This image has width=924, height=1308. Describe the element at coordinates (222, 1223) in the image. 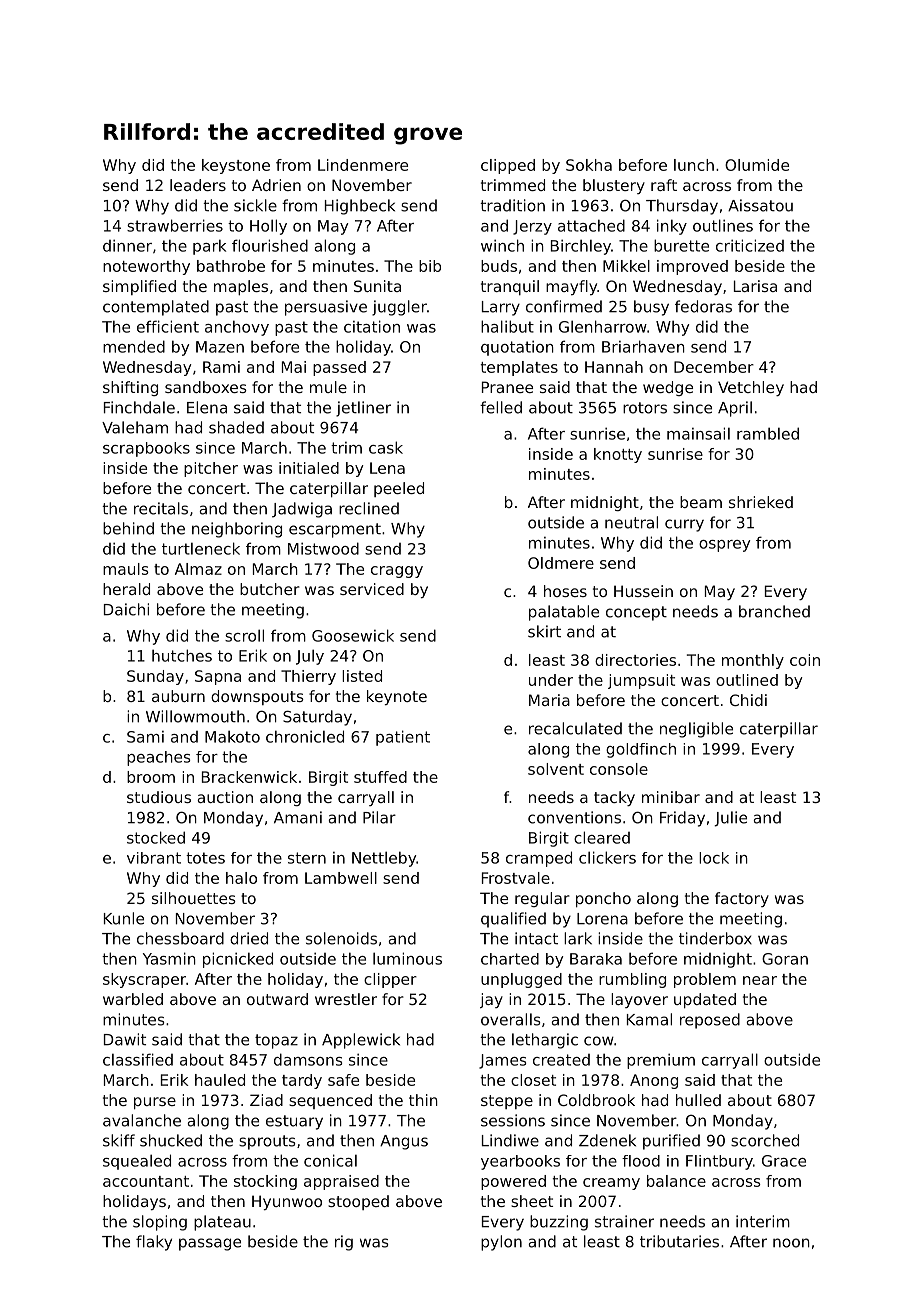

I see `plateau` at that location.
